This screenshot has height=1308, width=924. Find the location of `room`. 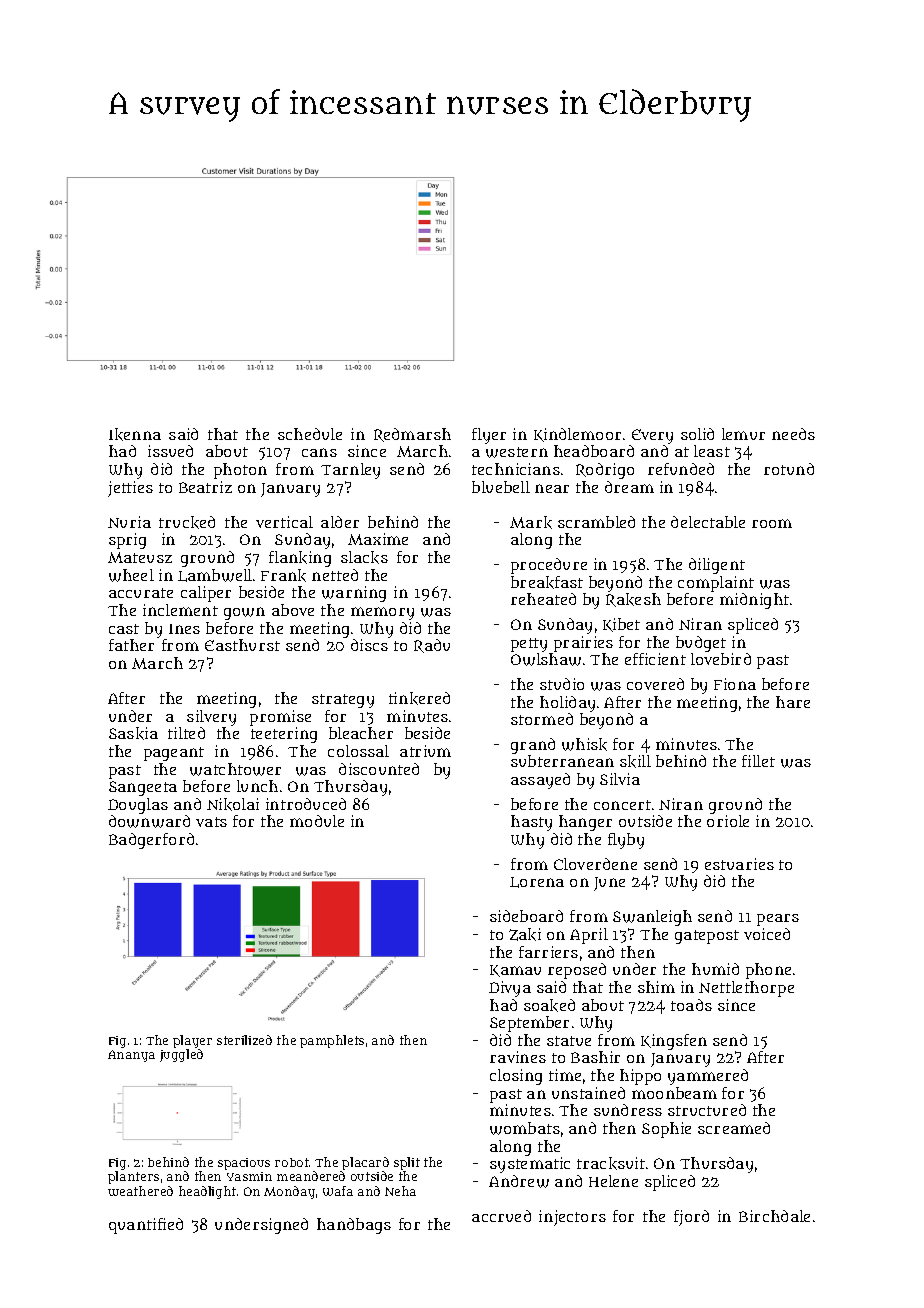

room is located at coordinates (772, 523).
